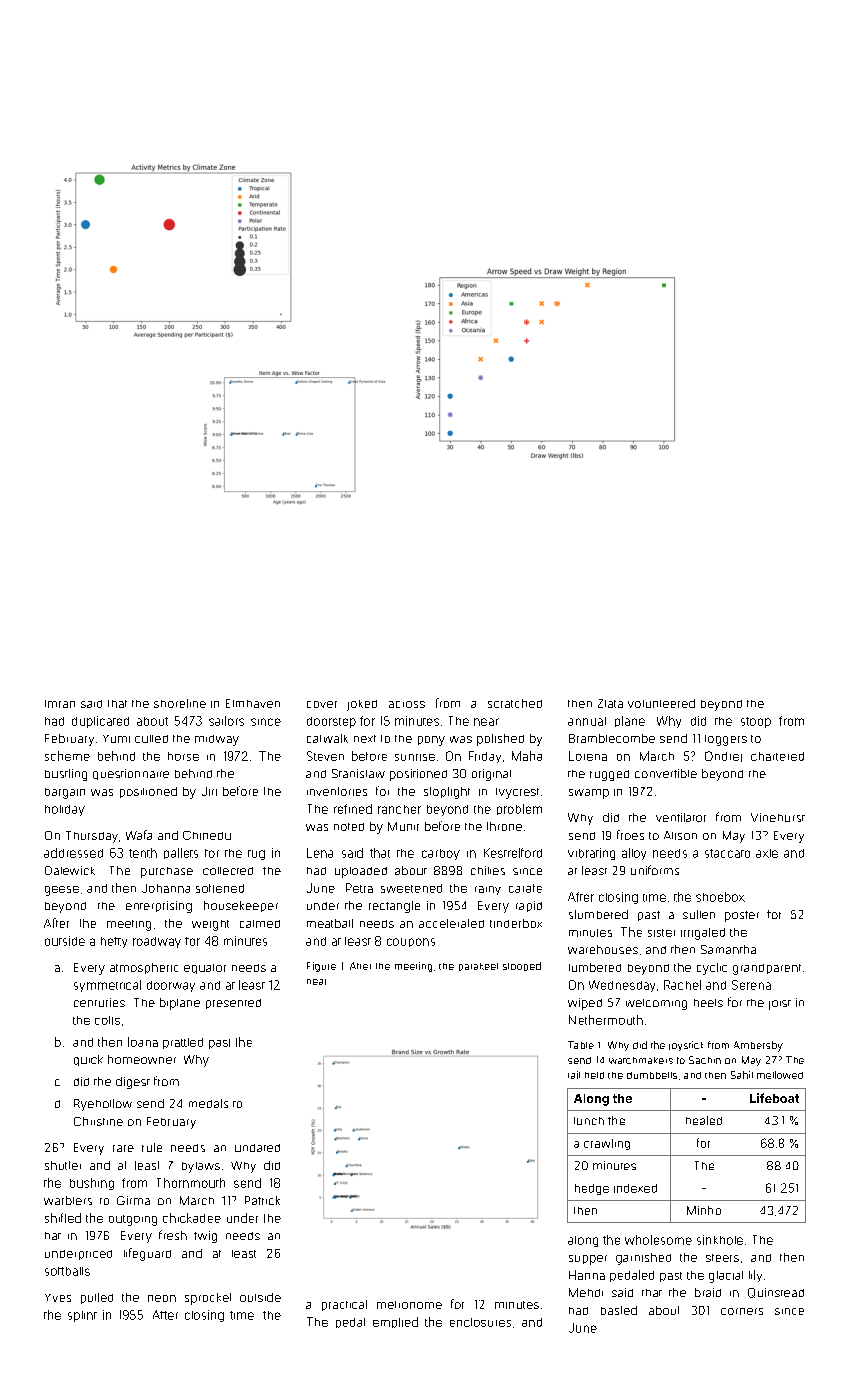 This screenshot has width=849, height=1400. What do you see at coordinates (82, 1316) in the screenshot?
I see `splint` at bounding box center [82, 1316].
